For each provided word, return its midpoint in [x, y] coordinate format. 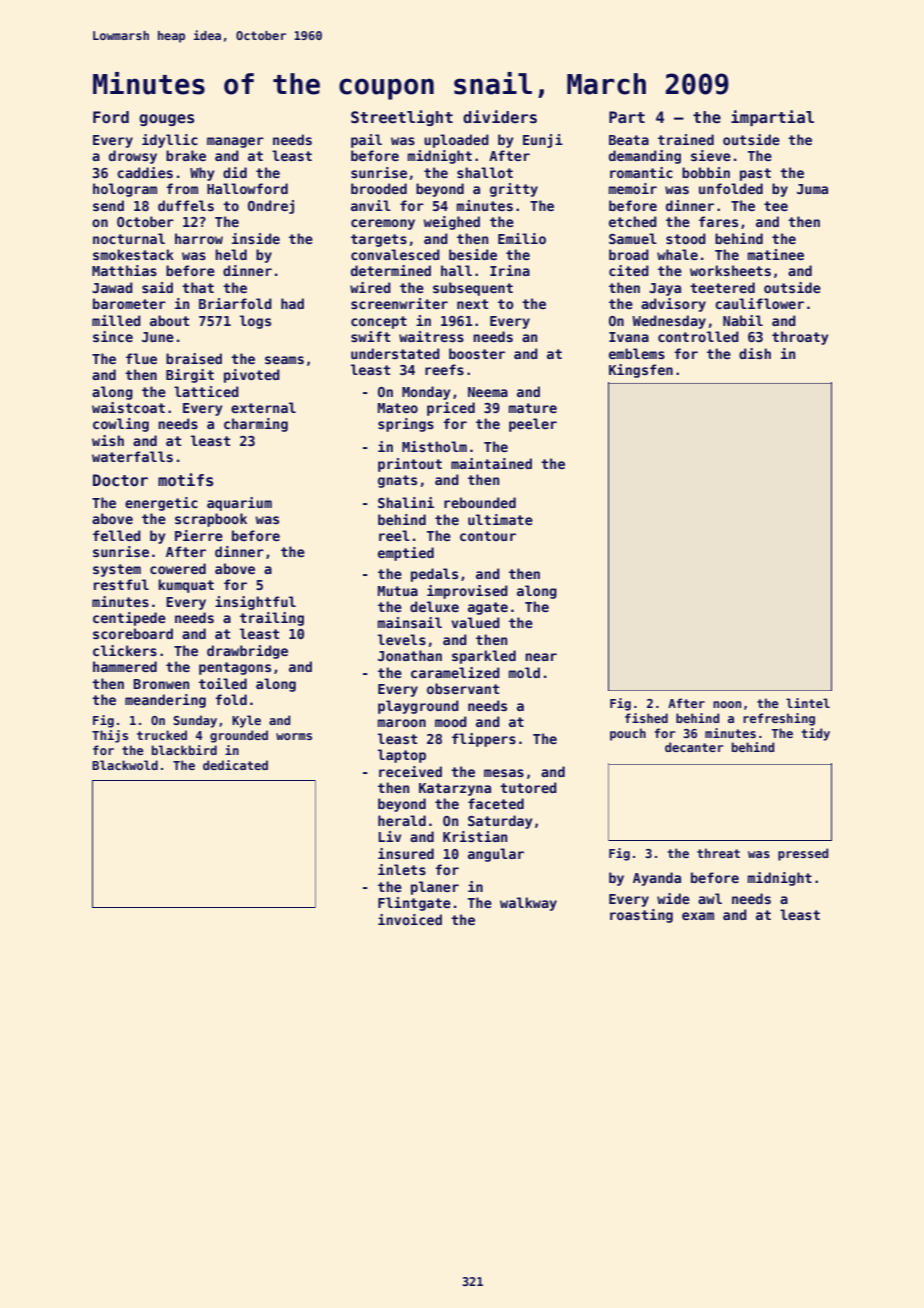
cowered [178, 568]
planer [435, 888]
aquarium [239, 504]
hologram [125, 190]
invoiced [410, 919]
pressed [803, 854]
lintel [808, 703]
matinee [776, 254]
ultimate [500, 519]
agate [488, 608]
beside [473, 254]
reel [394, 535]
